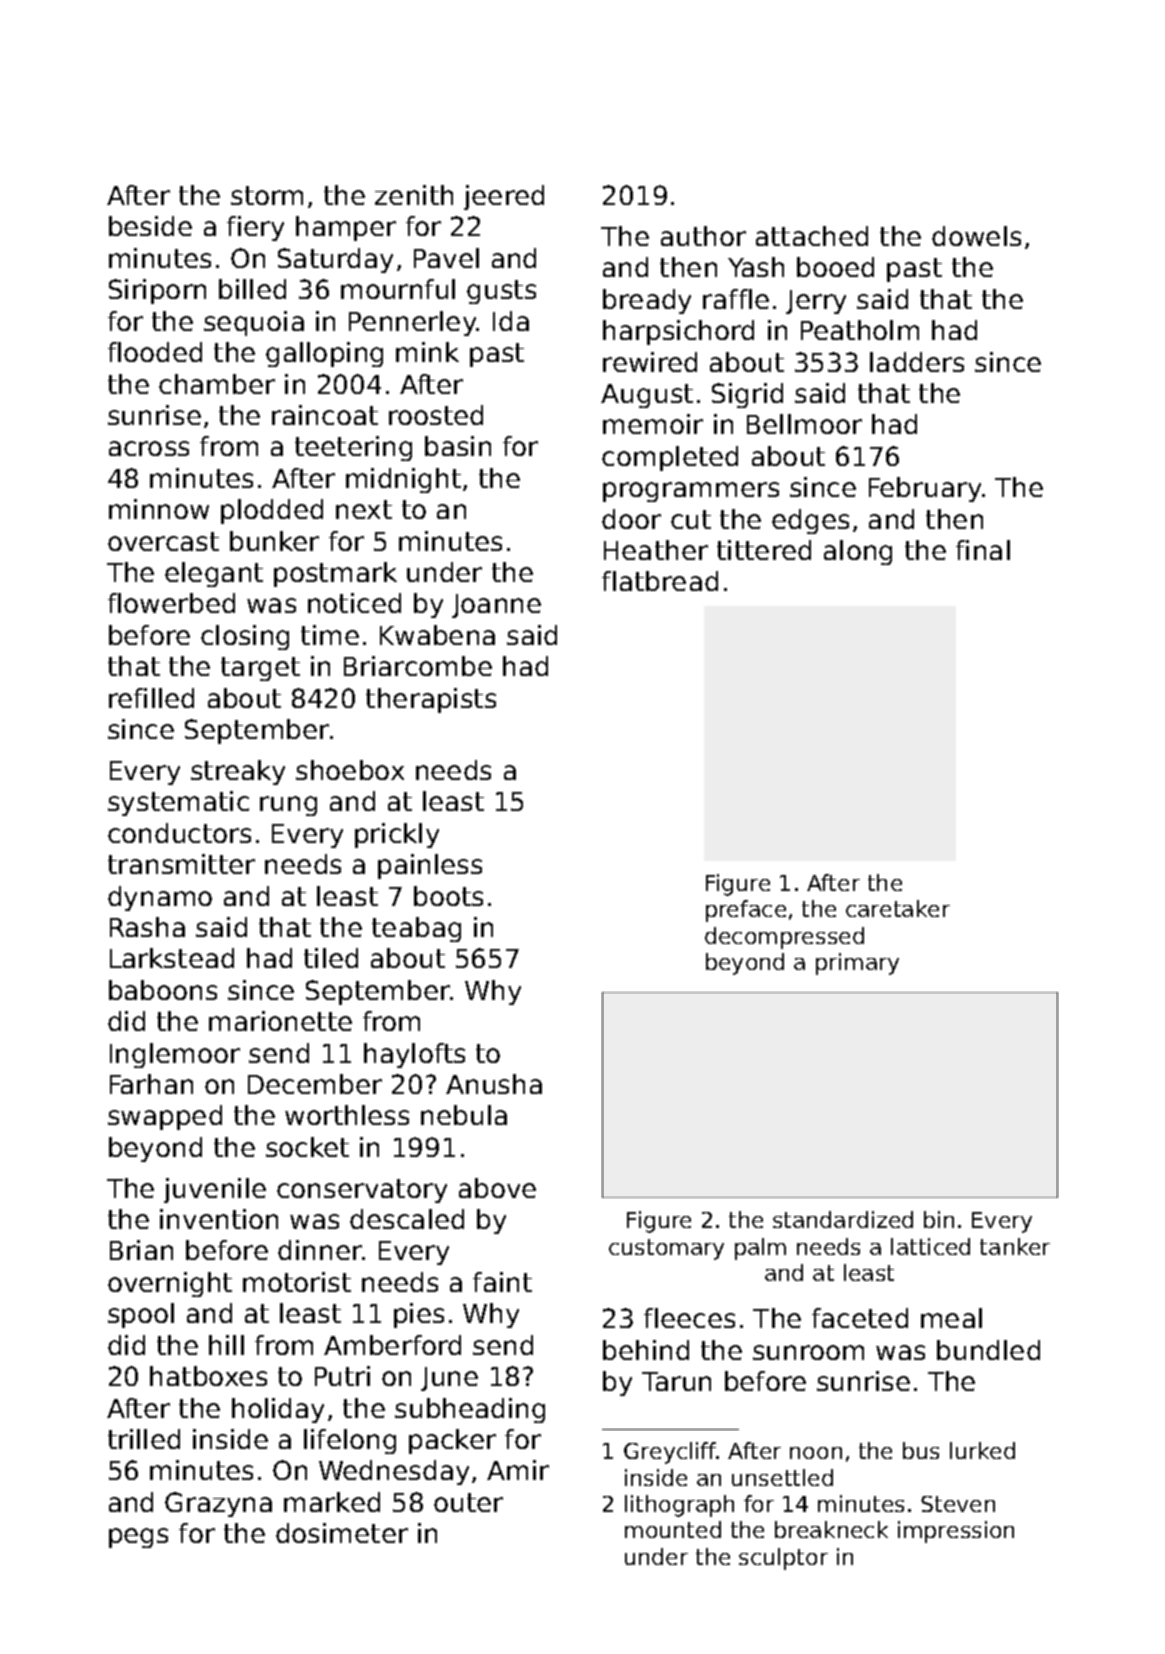  Describe the element at coordinates (939, 1219) in the screenshot. I see `bin` at that location.
